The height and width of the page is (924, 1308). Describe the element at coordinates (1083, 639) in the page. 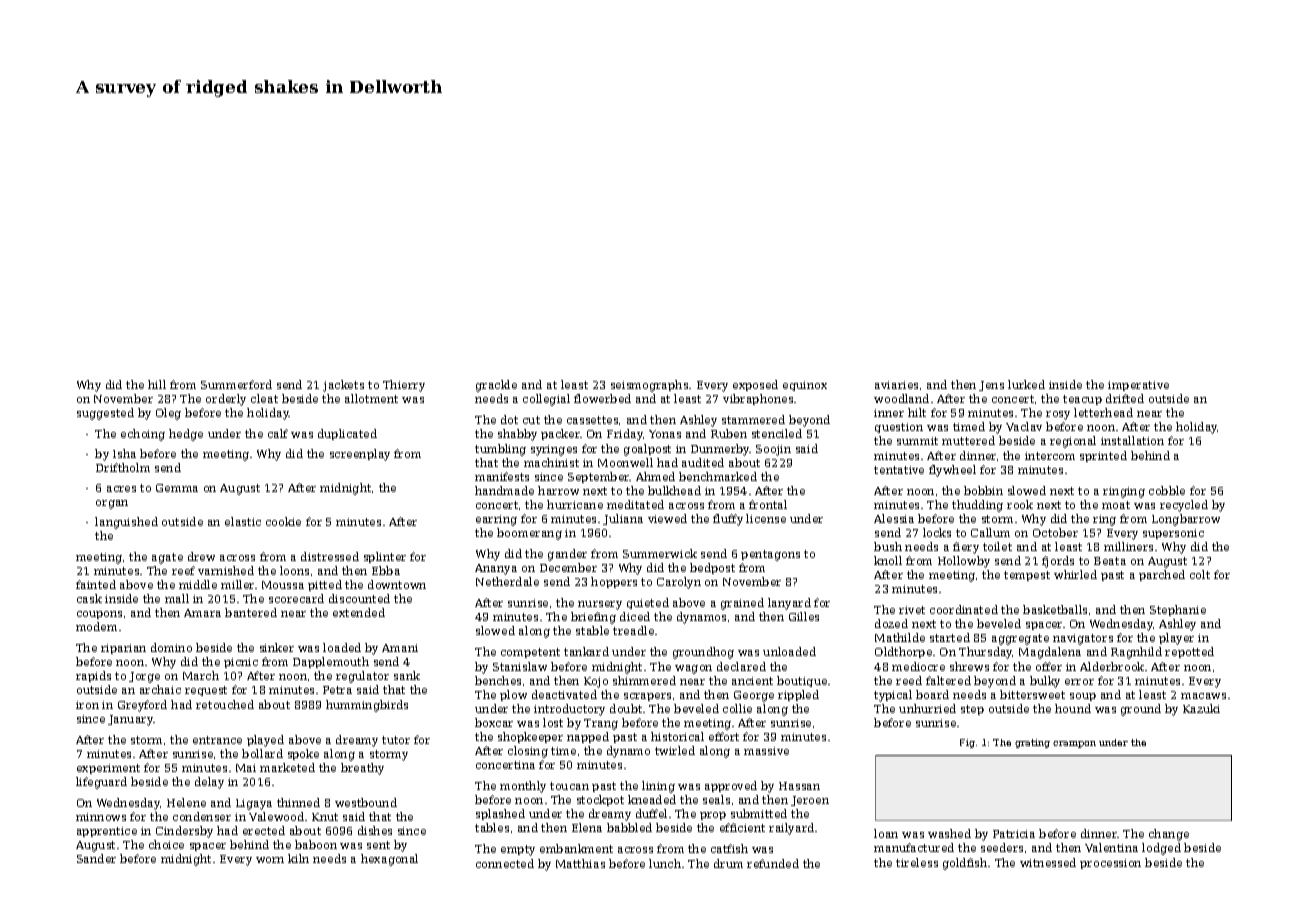

I see `navigators` at that location.
